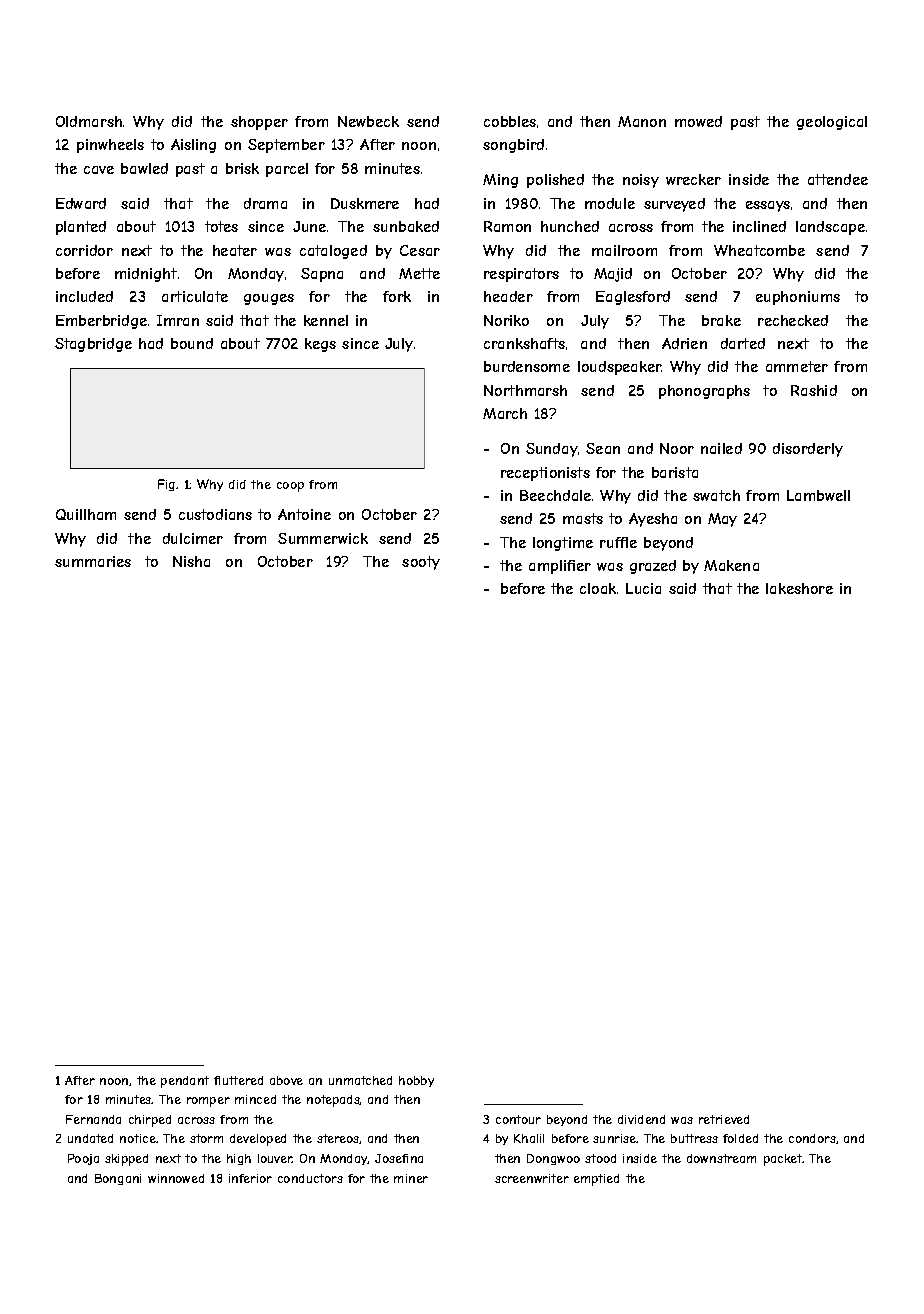  Describe the element at coordinates (518, 1119) in the page. I see `contour` at that location.
